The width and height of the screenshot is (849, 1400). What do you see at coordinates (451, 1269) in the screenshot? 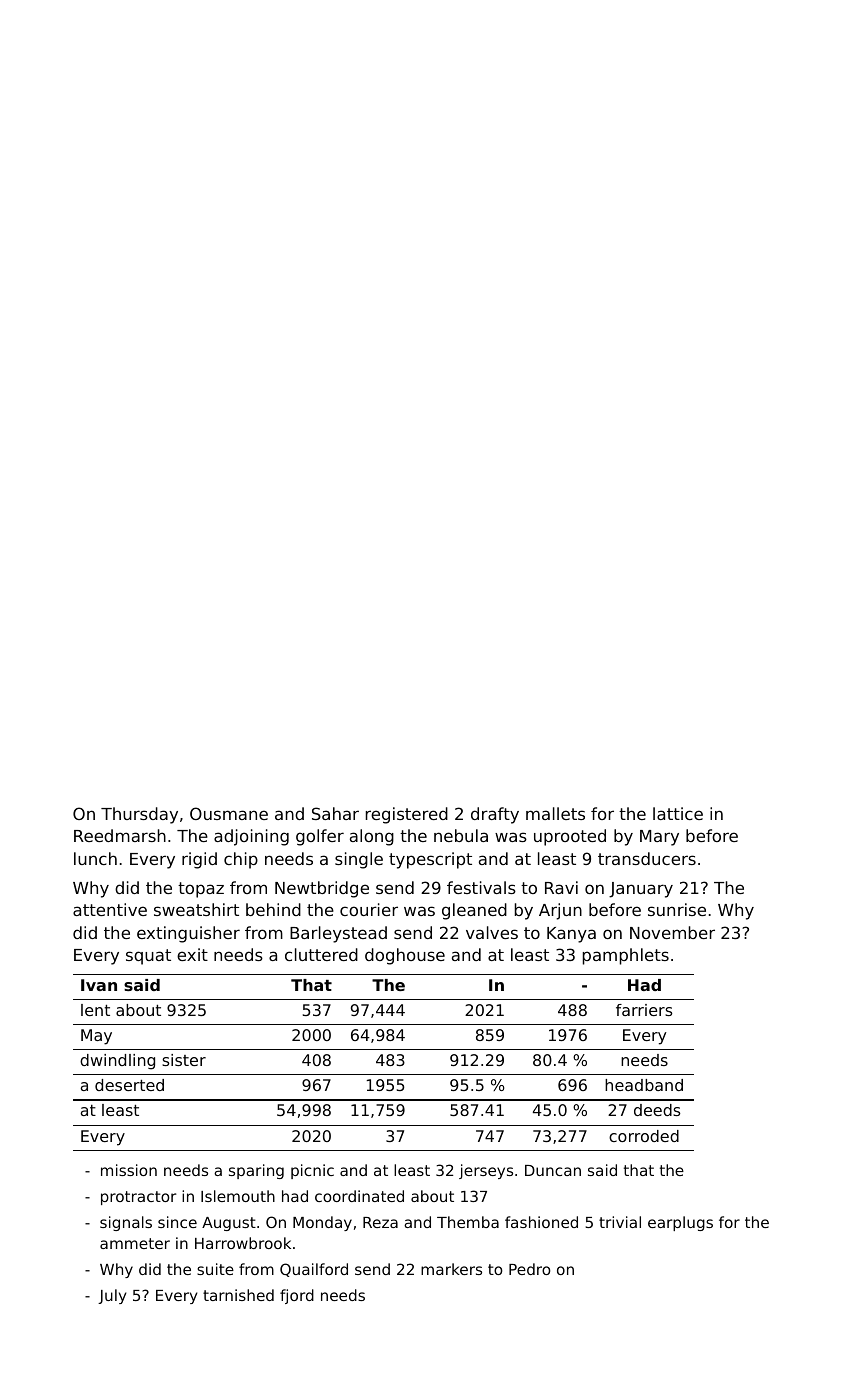
I see `markers` at bounding box center [451, 1269].
